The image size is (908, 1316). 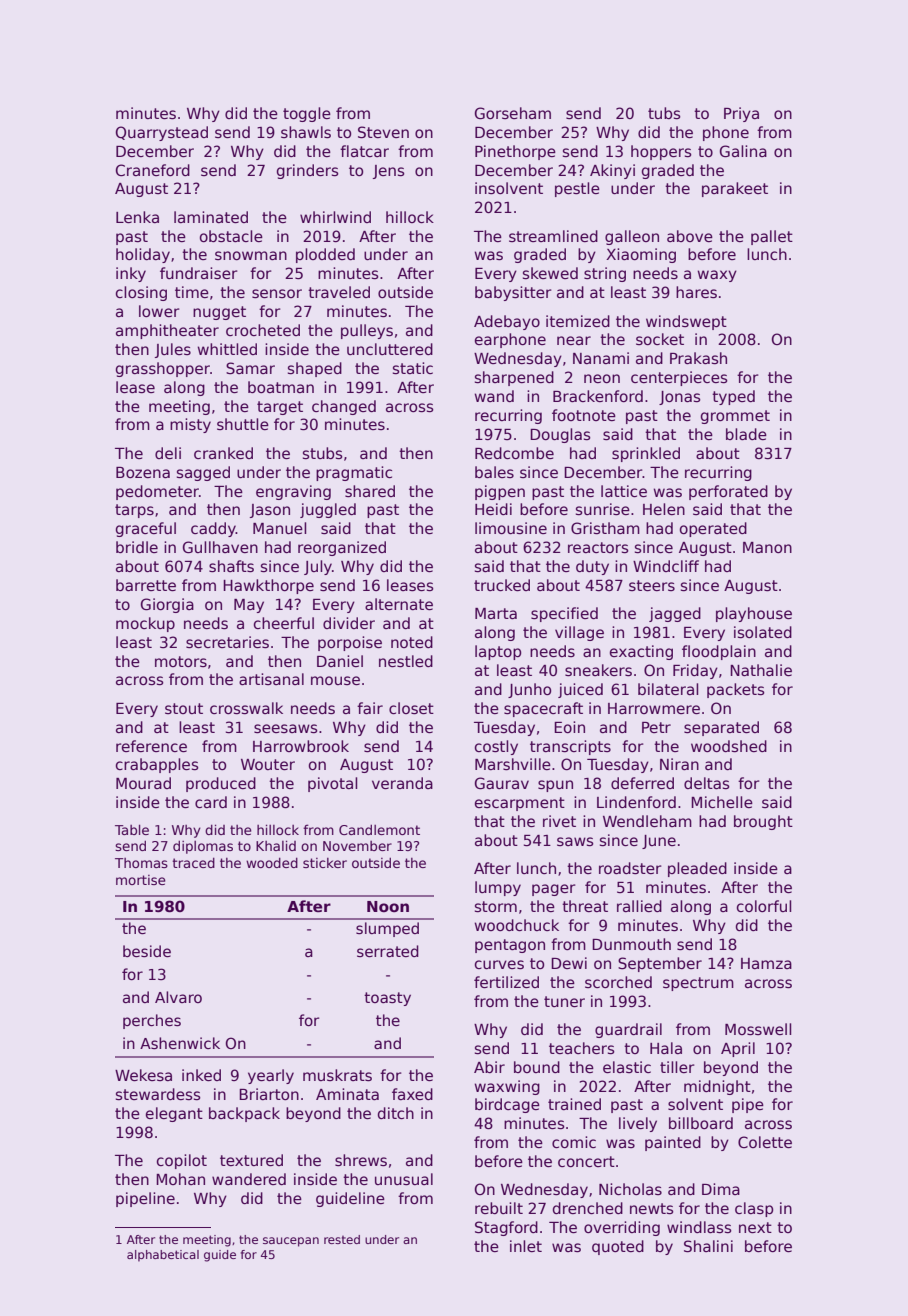 What do you see at coordinates (717, 276) in the screenshot?
I see `waxy` at bounding box center [717, 276].
